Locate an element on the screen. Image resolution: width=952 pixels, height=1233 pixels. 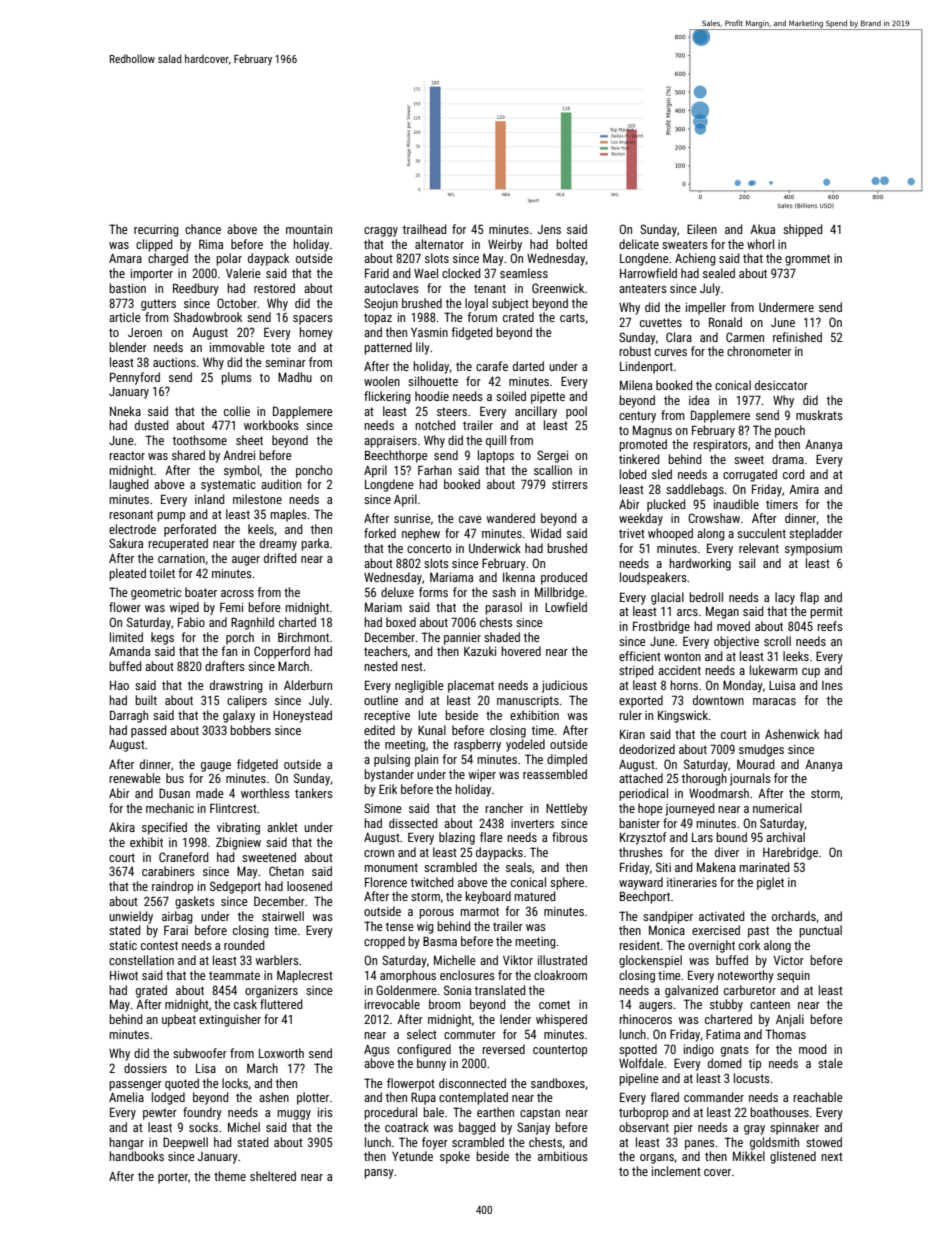
muskrats is located at coordinates (819, 415).
